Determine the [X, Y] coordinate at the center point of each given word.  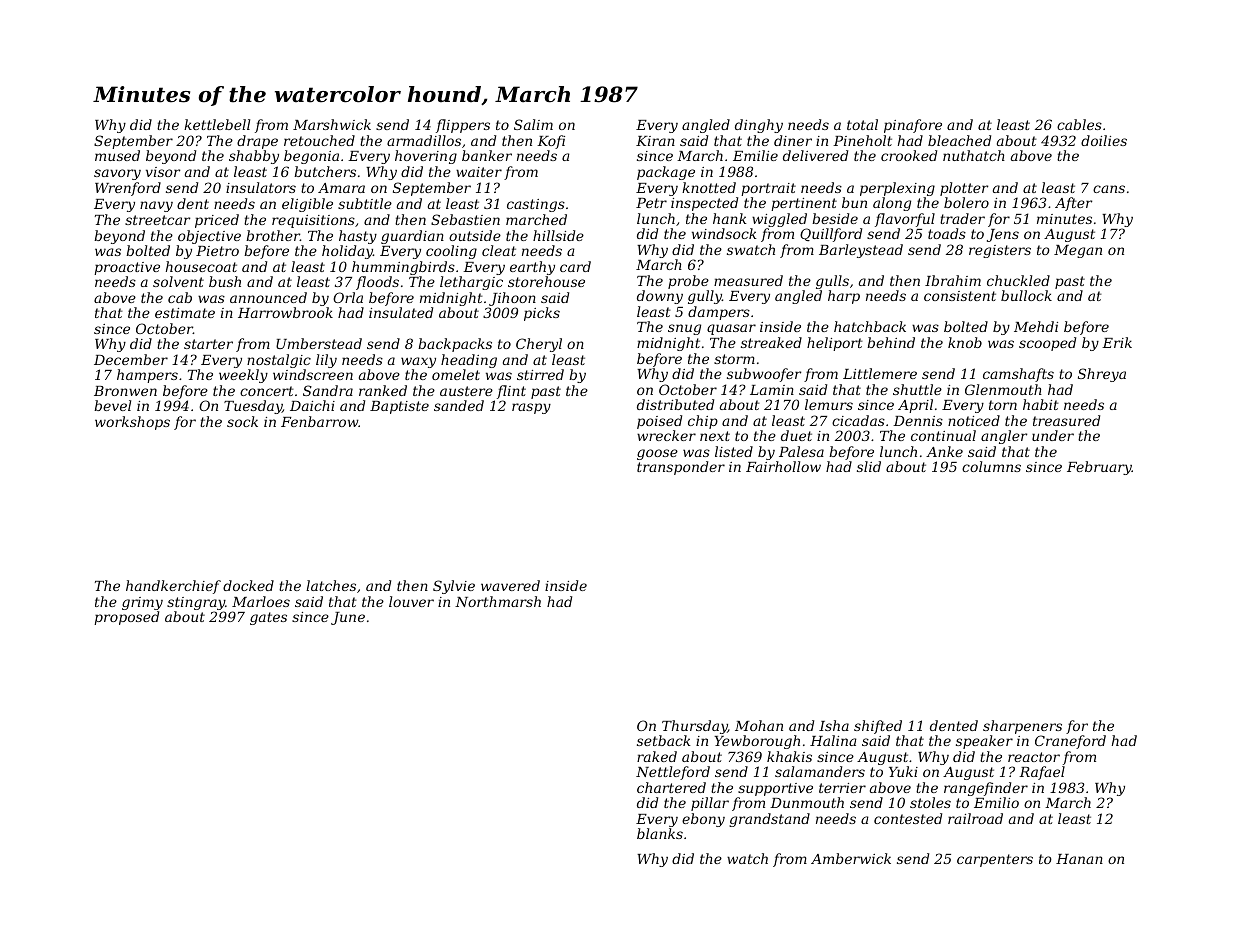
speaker [984, 742]
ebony [703, 820]
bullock [1026, 295]
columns [991, 466]
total [862, 124]
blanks [660, 833]
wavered [510, 585]
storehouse [546, 281]
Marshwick [332, 124]
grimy [142, 603]
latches [331, 585]
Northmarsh [498, 601]
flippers [463, 126]
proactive [127, 268]
